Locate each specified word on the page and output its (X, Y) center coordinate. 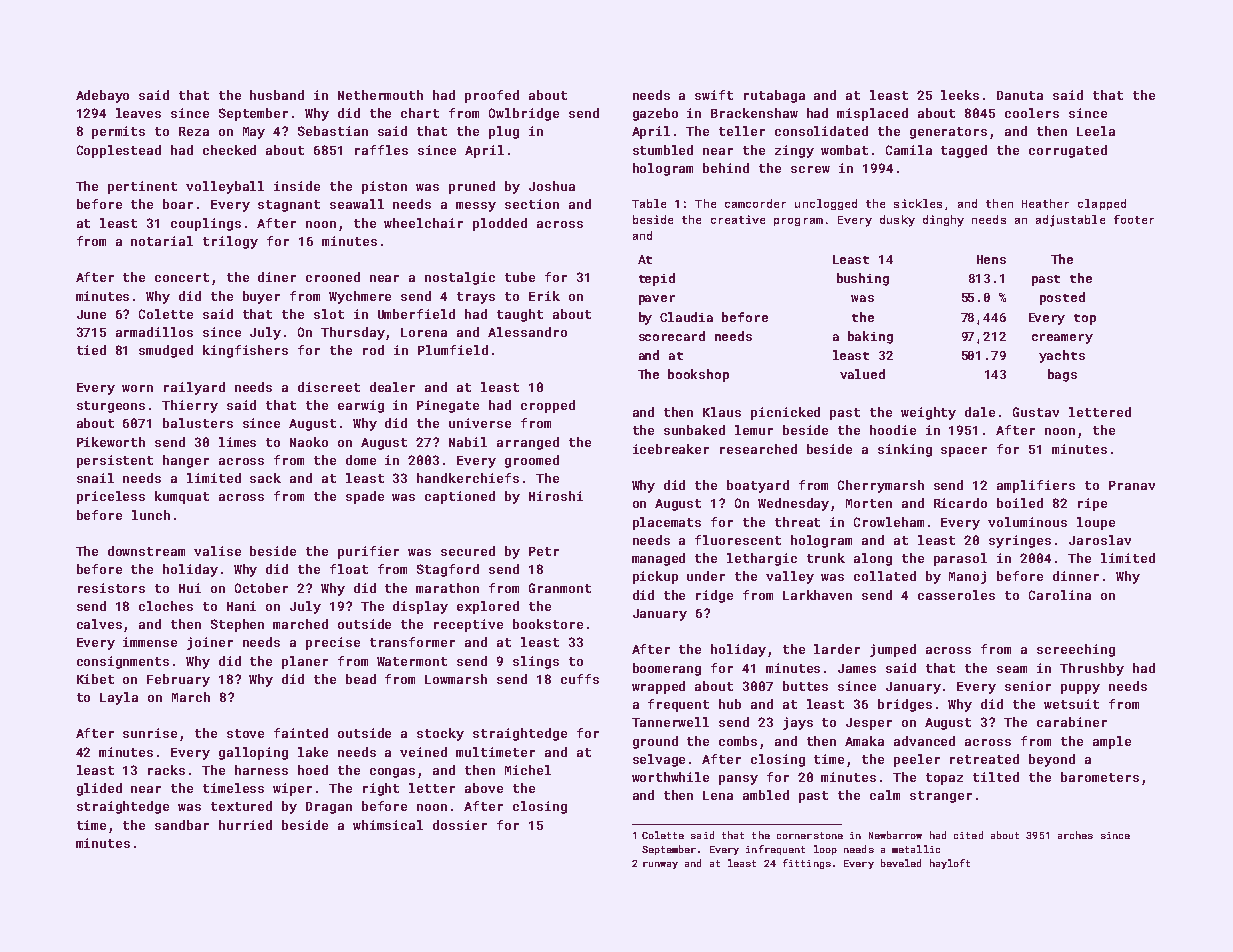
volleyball (225, 187)
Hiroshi (556, 496)
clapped (1102, 204)
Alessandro (527, 332)
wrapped (658, 687)
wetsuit (1071, 704)
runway (660, 865)
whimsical (388, 825)
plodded (500, 224)
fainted (301, 733)
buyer (261, 297)
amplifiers (1036, 486)
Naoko (309, 442)
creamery (1062, 339)
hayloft (950, 864)
